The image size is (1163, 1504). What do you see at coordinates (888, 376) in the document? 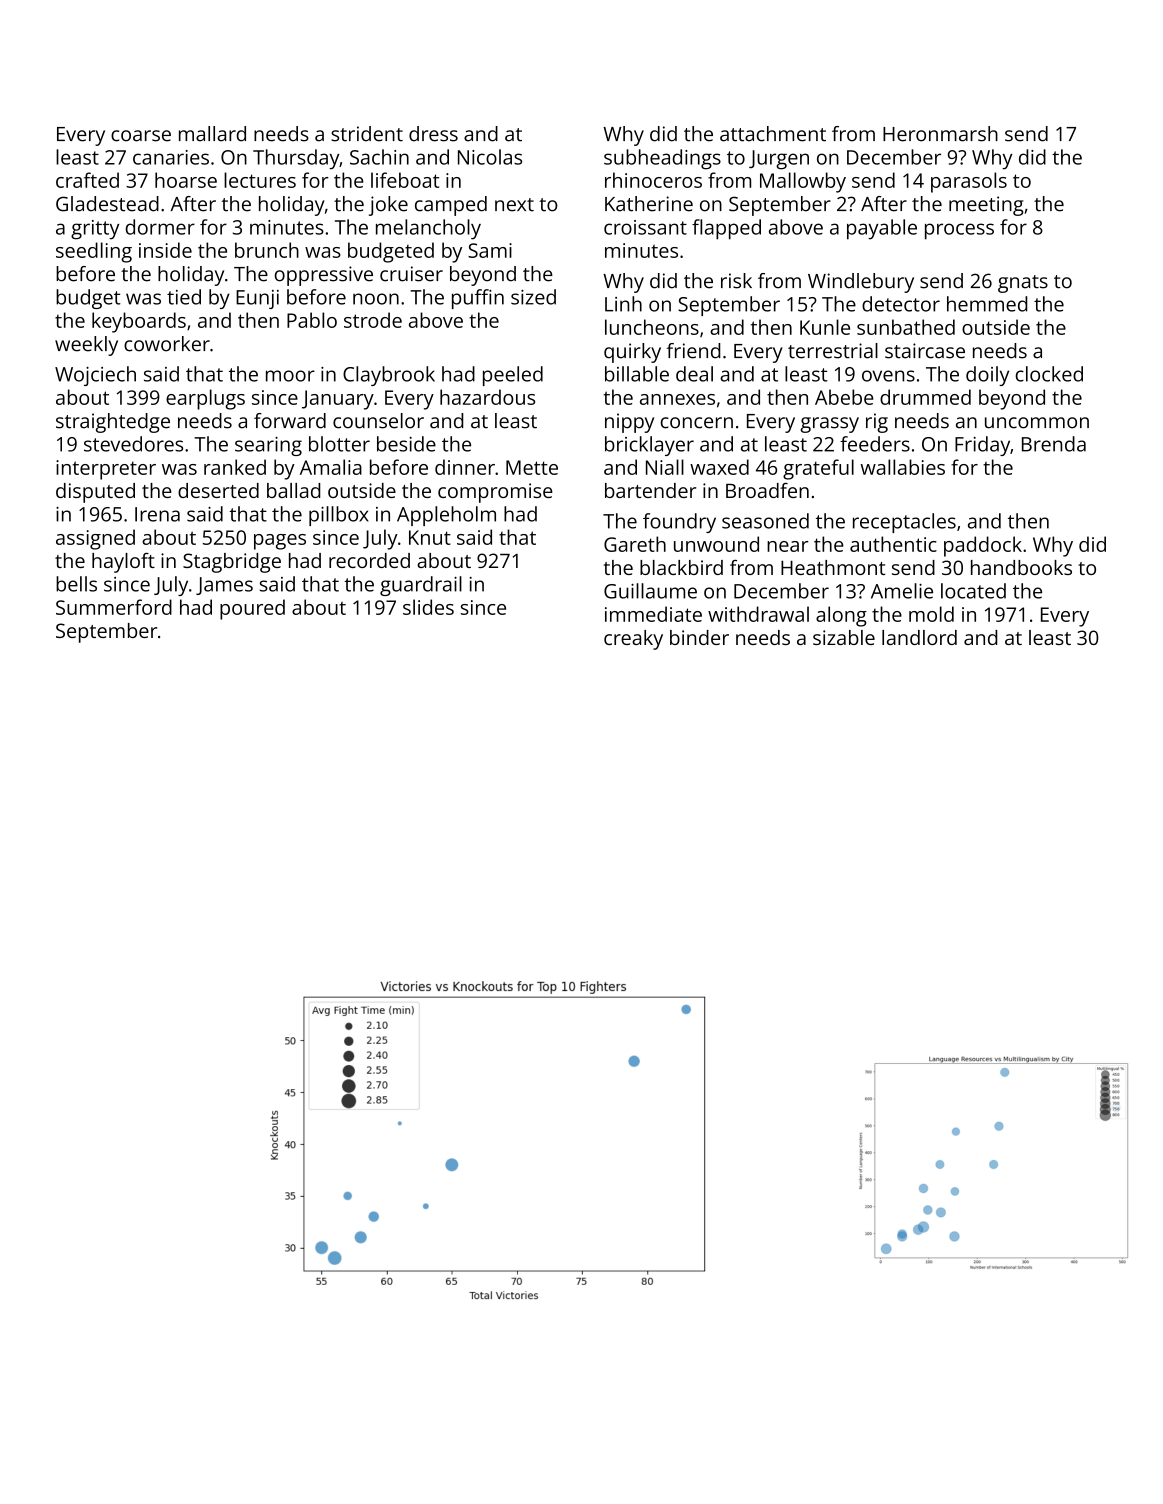
I see `ovens` at bounding box center [888, 376].
